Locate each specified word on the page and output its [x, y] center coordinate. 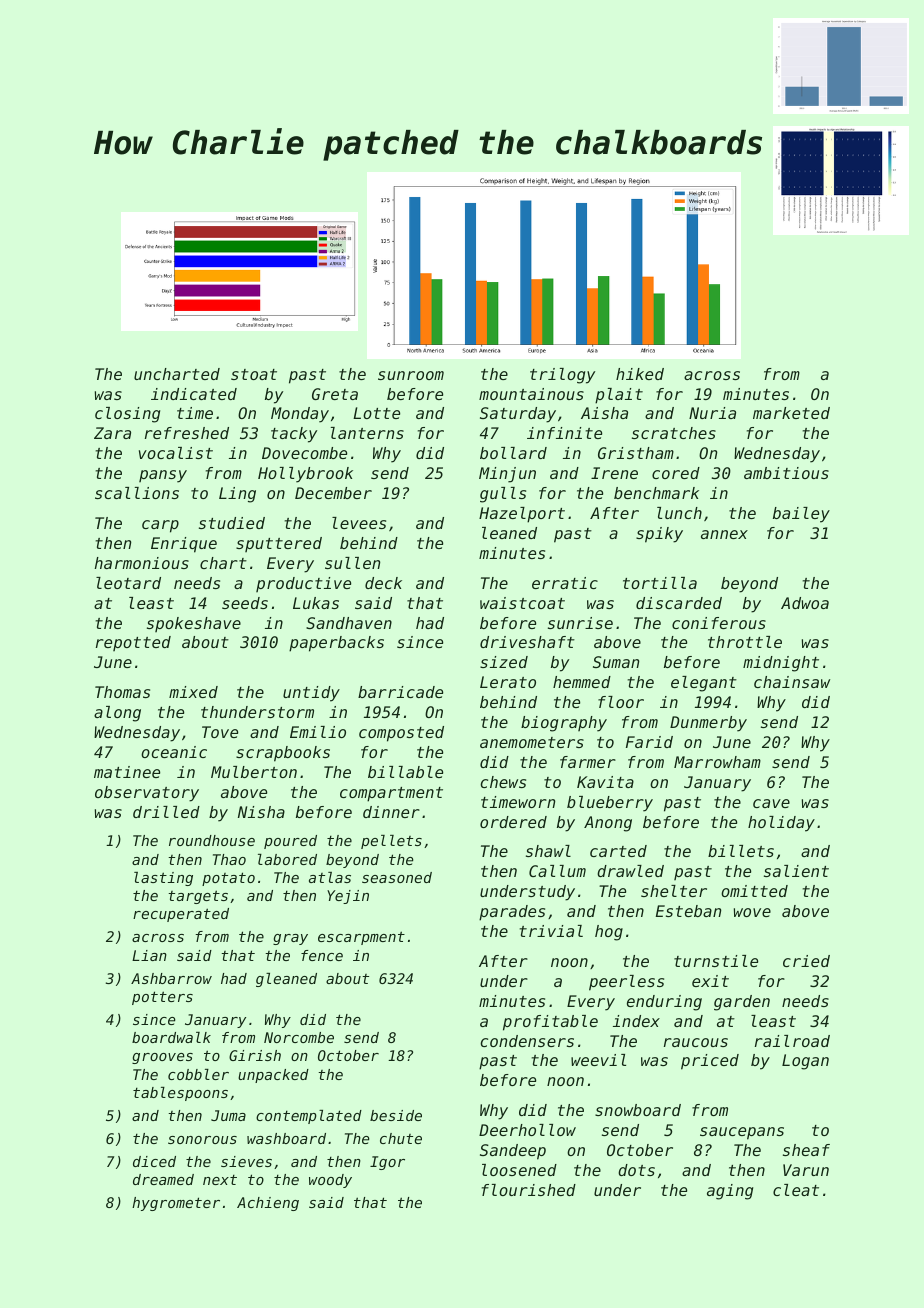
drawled [630, 871]
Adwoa [805, 603]
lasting [163, 879]
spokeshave [194, 624]
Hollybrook [305, 475]
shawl [548, 851]
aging [730, 1192]
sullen [352, 563]
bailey [801, 515]
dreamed [163, 1179]
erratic [565, 583]
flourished [529, 1190]
